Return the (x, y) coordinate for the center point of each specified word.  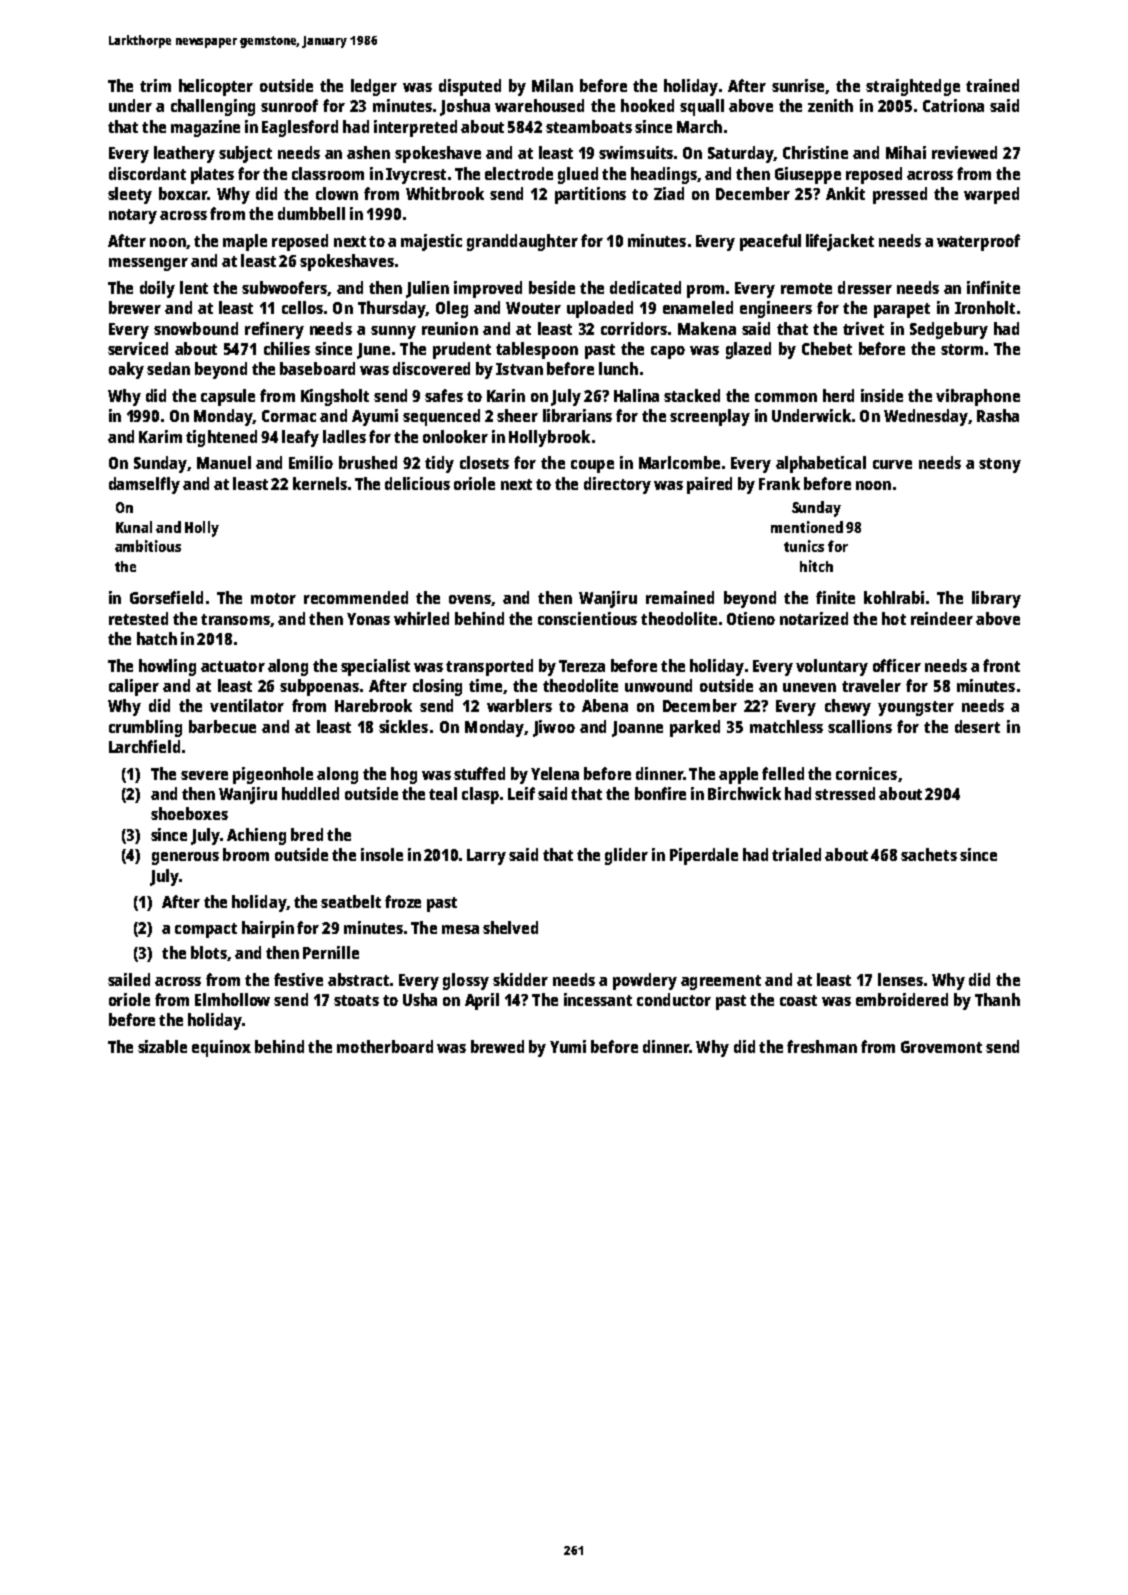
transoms (235, 619)
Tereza (582, 666)
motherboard (385, 1046)
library (996, 599)
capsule (228, 397)
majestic (431, 242)
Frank (779, 483)
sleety (130, 195)
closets (484, 462)
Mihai (906, 152)
